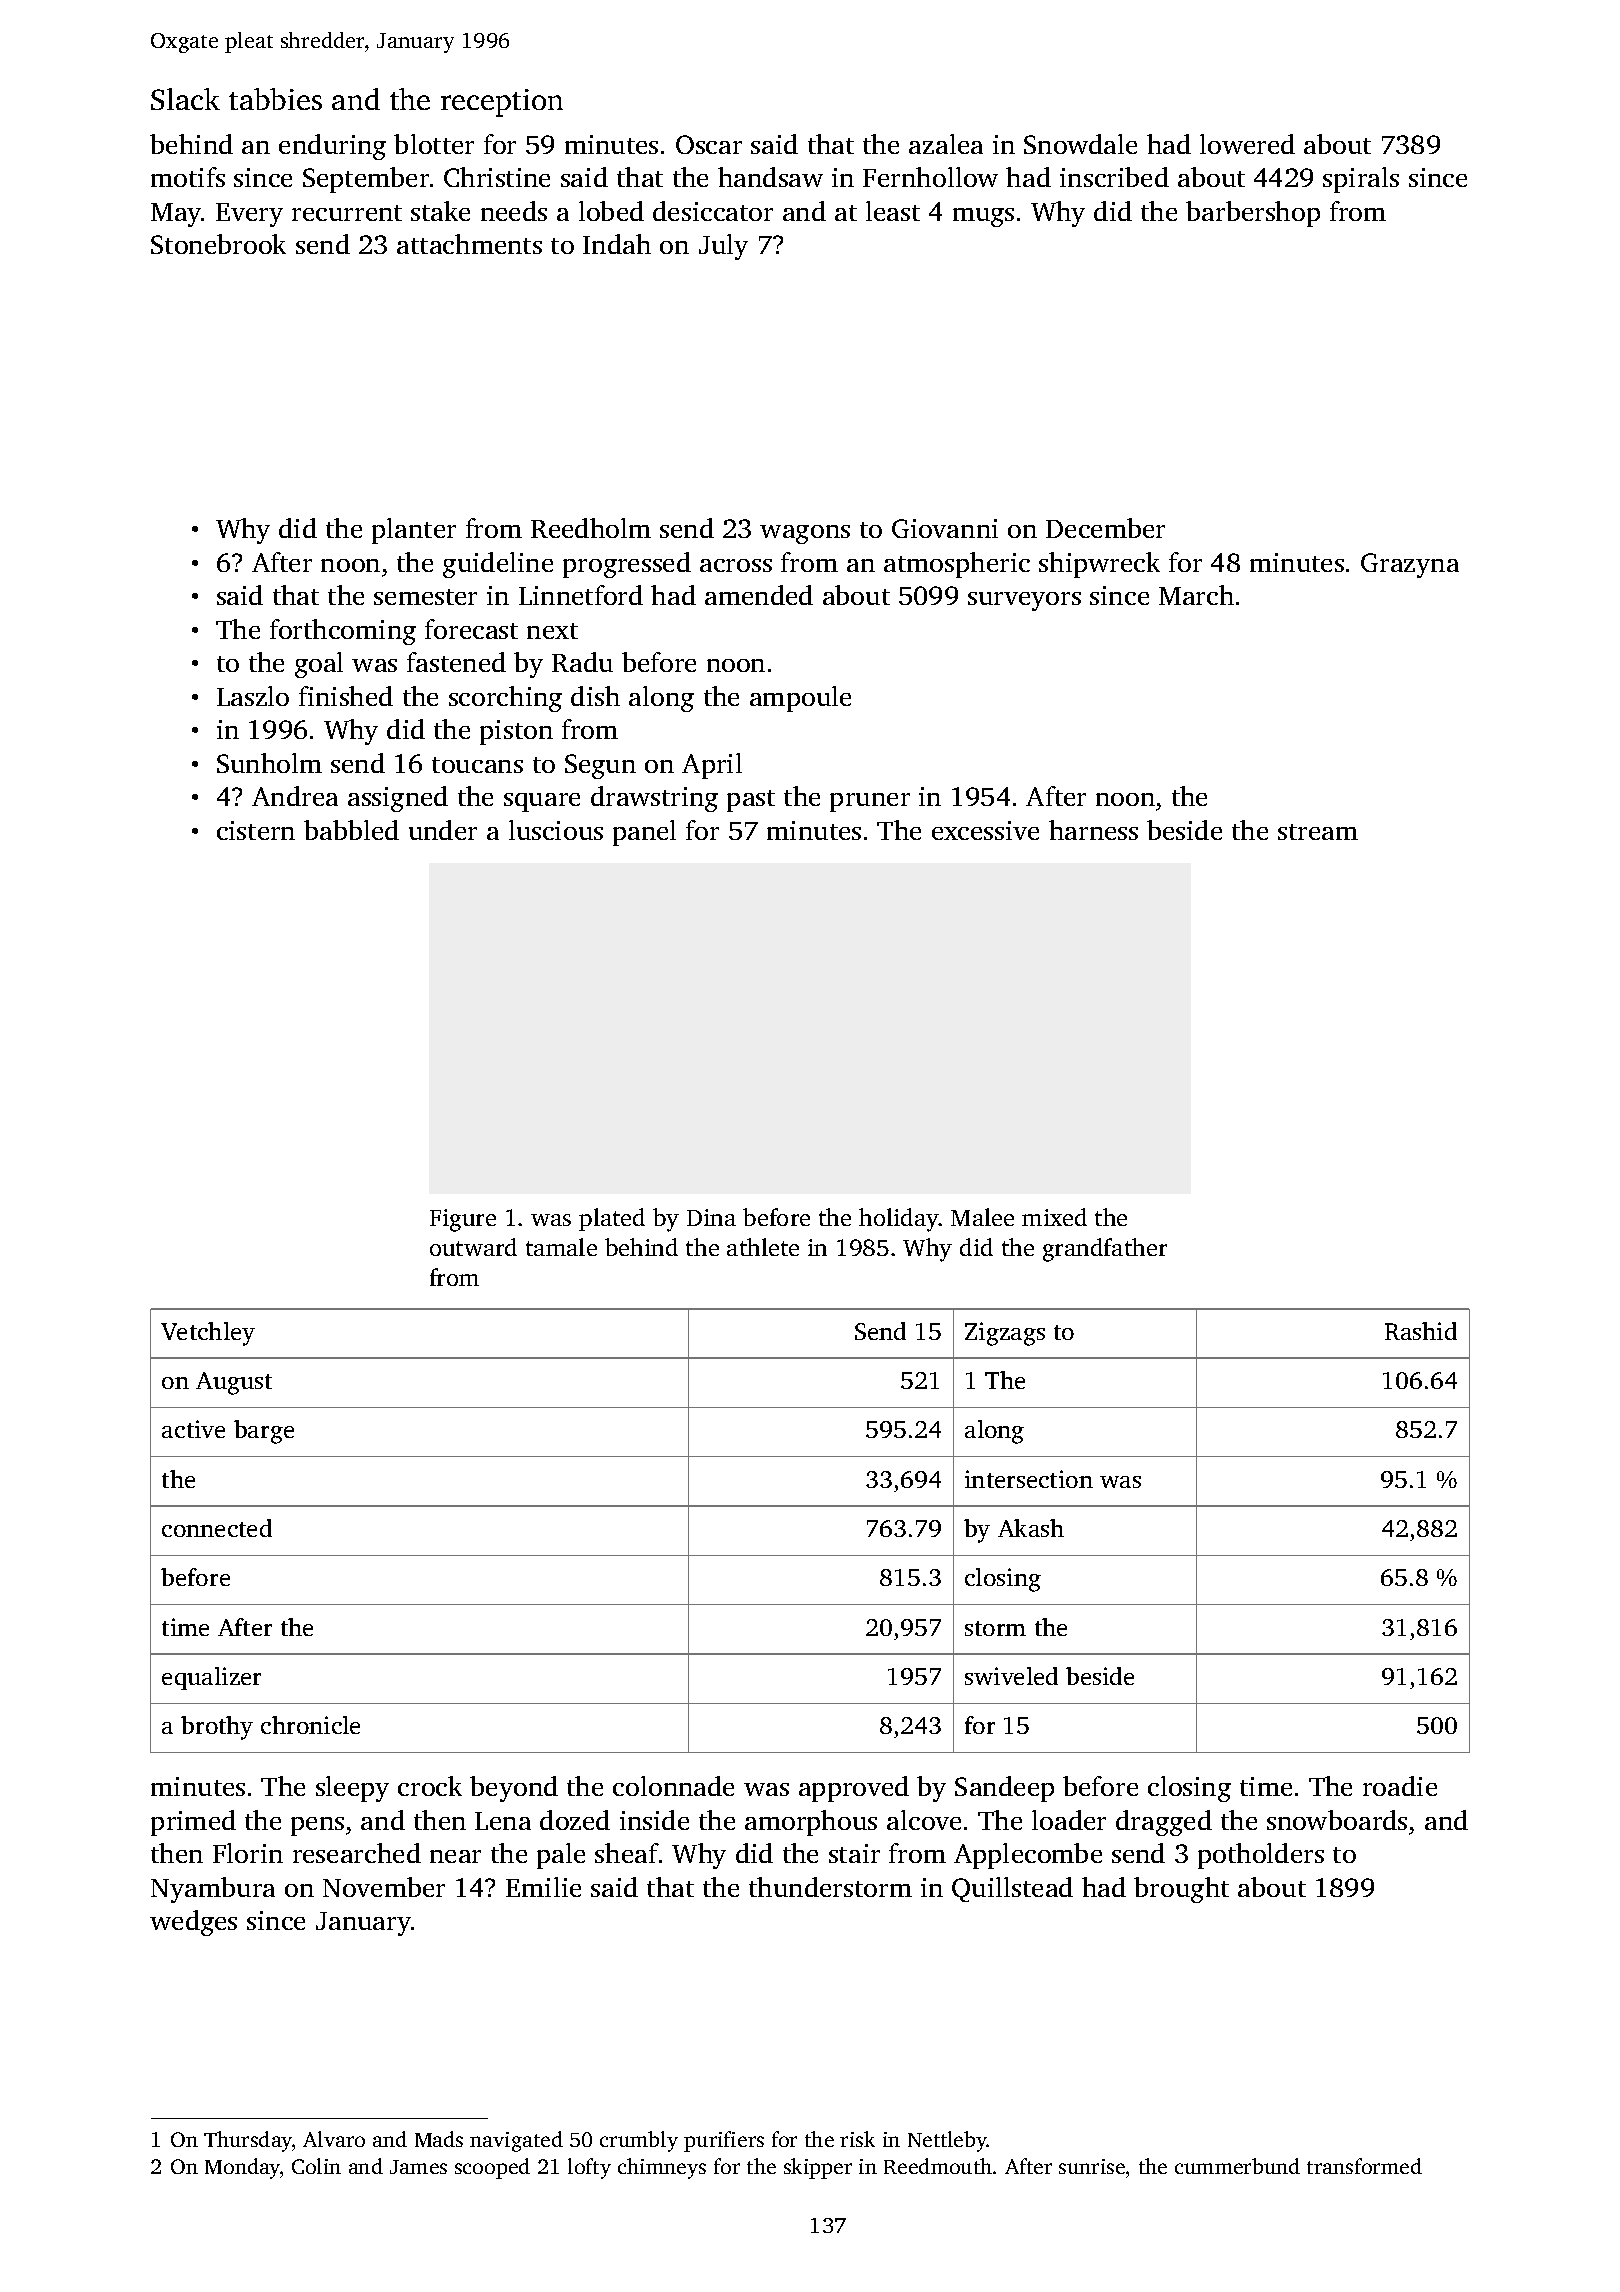 This screenshot has height=2292, width=1620. I want to click on colonnade, so click(673, 1786).
